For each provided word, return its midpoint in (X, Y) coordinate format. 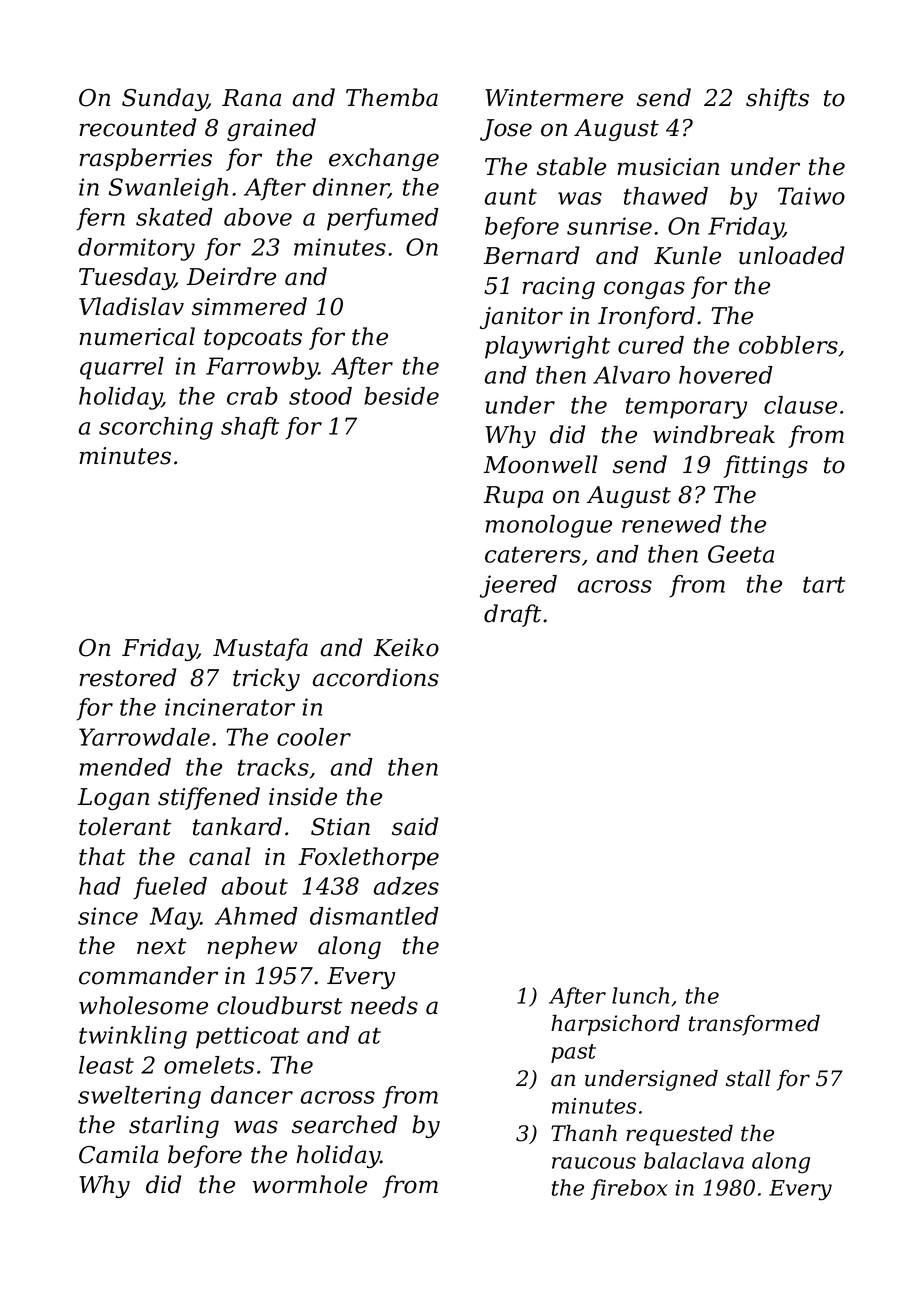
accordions (376, 677)
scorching (156, 428)
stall (748, 1078)
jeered (518, 586)
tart (824, 584)
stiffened (209, 798)
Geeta (741, 554)
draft (512, 615)
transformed (754, 1025)
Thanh (584, 1133)
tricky (266, 679)
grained (271, 129)
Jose (506, 130)
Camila (118, 1154)
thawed (666, 196)
